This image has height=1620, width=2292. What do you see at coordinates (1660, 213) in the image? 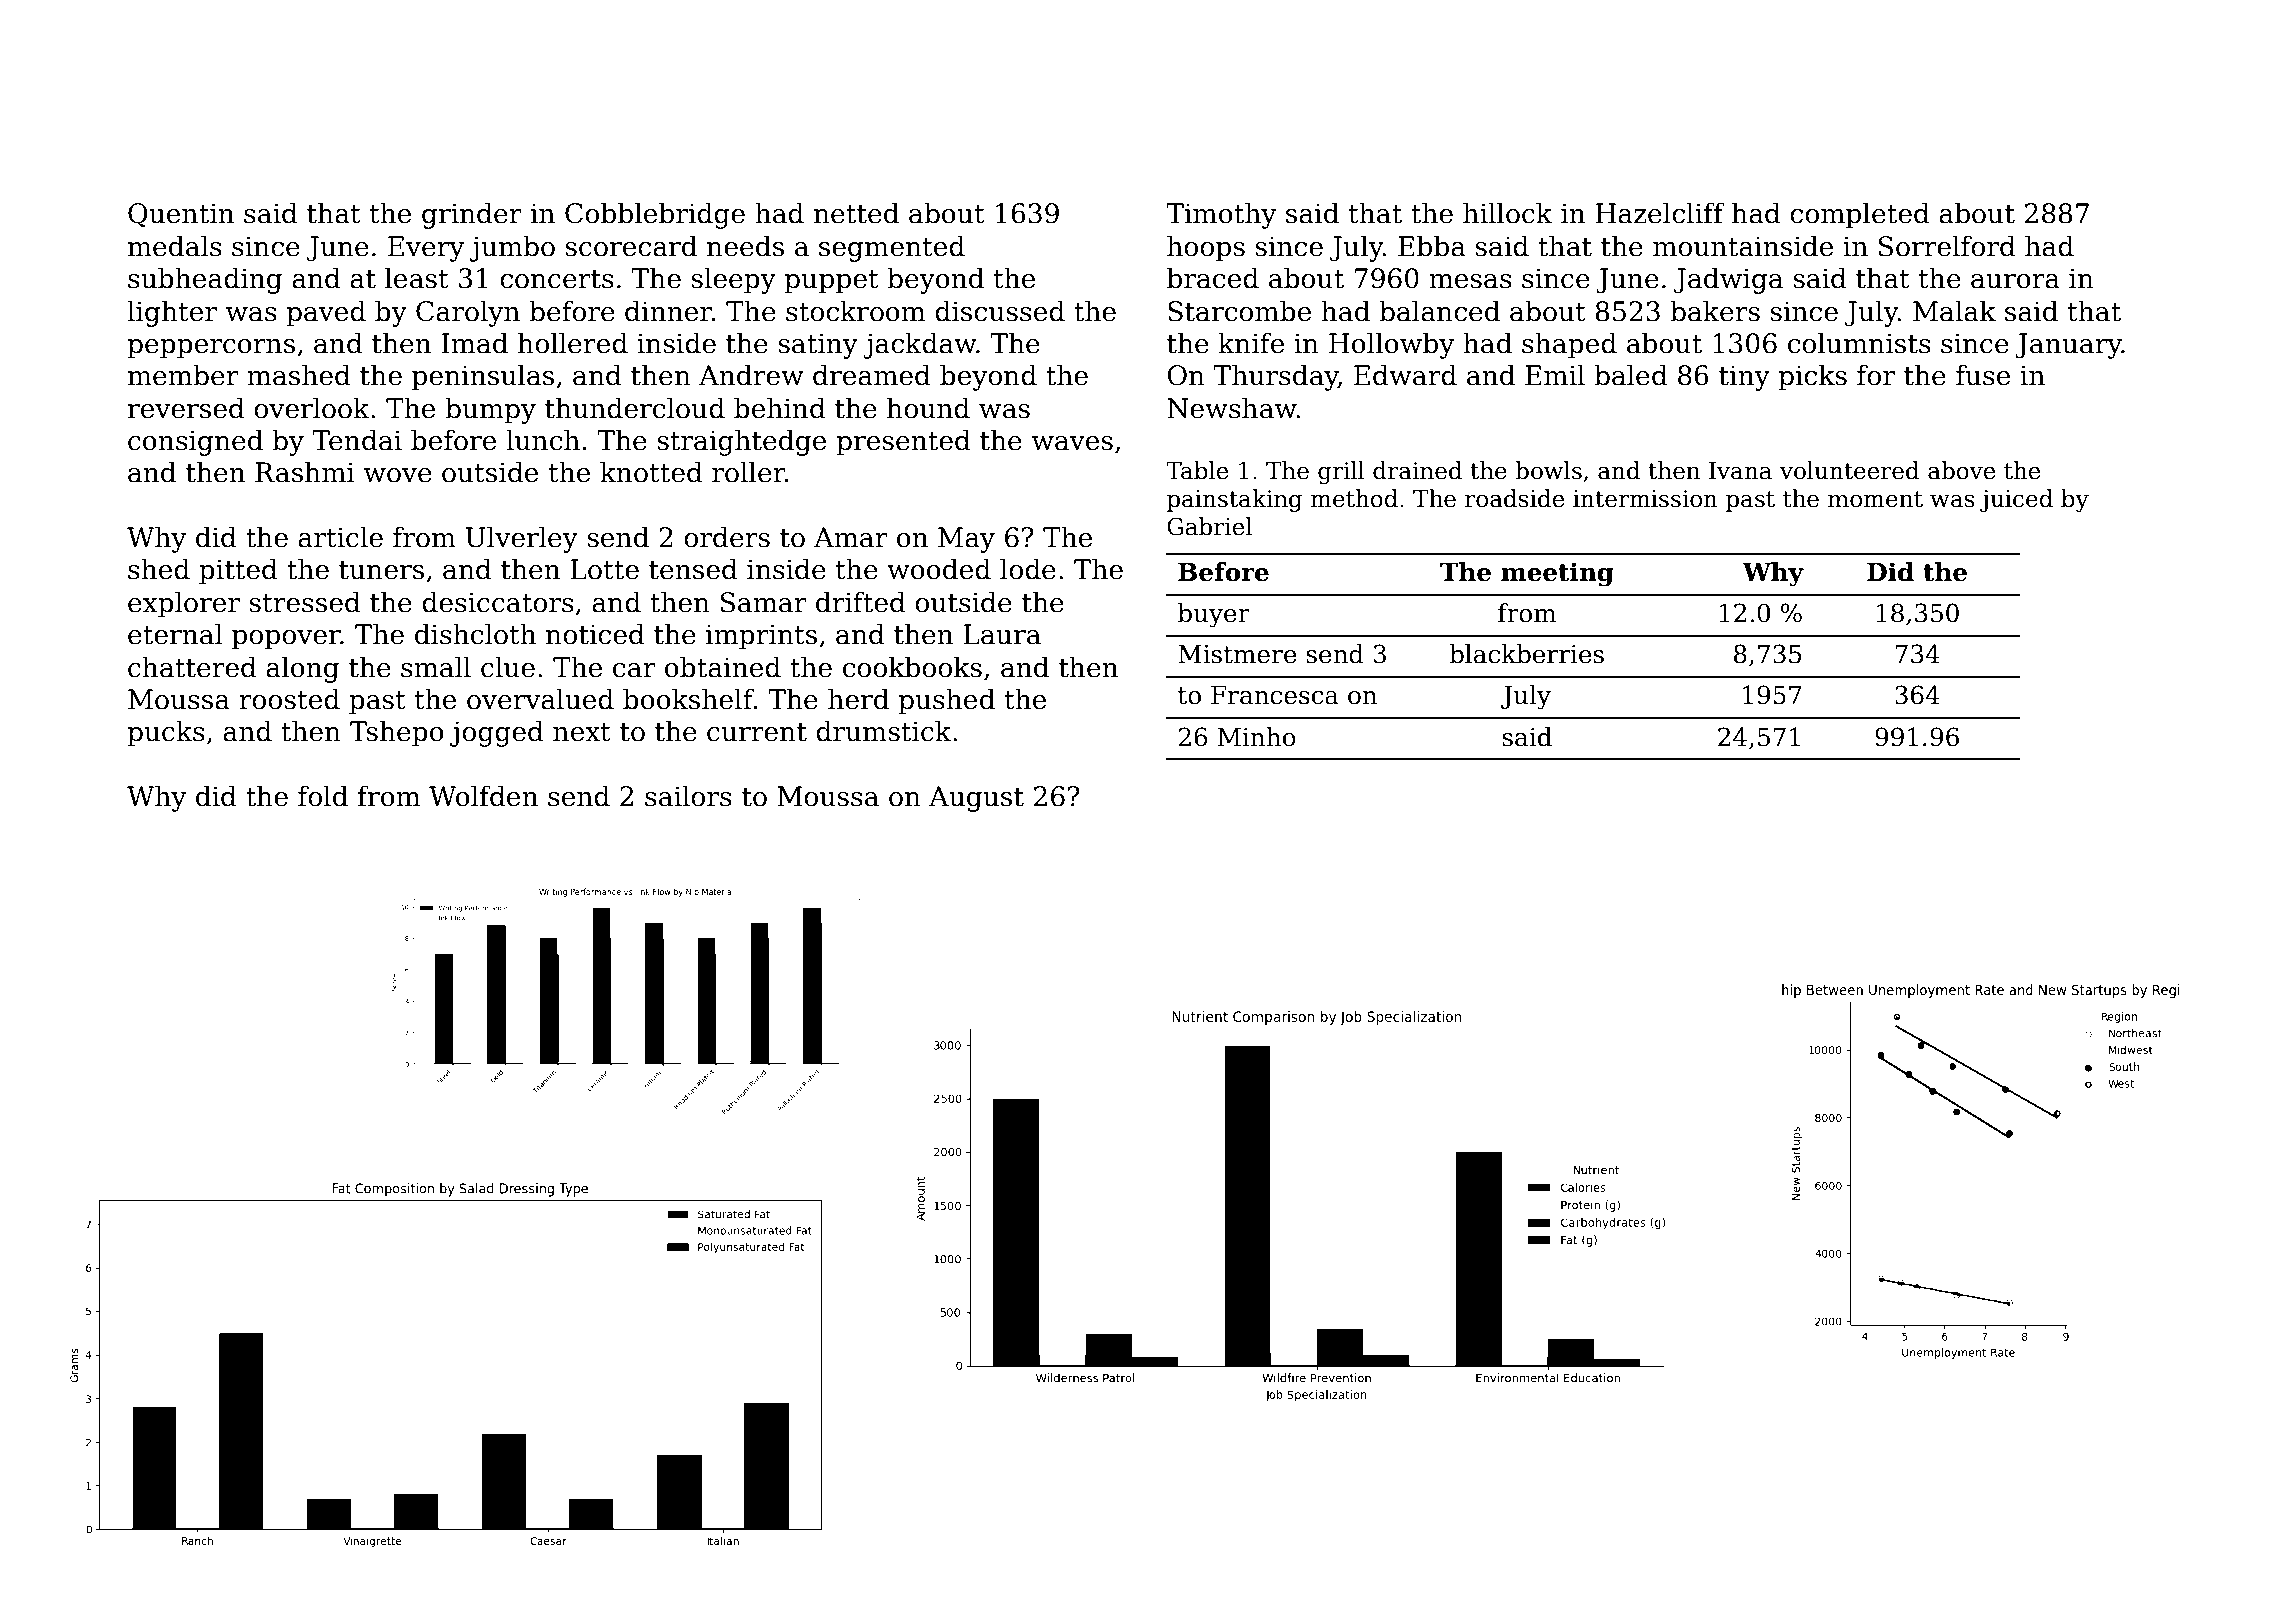
I see `Hazelcliff` at bounding box center [1660, 213].
